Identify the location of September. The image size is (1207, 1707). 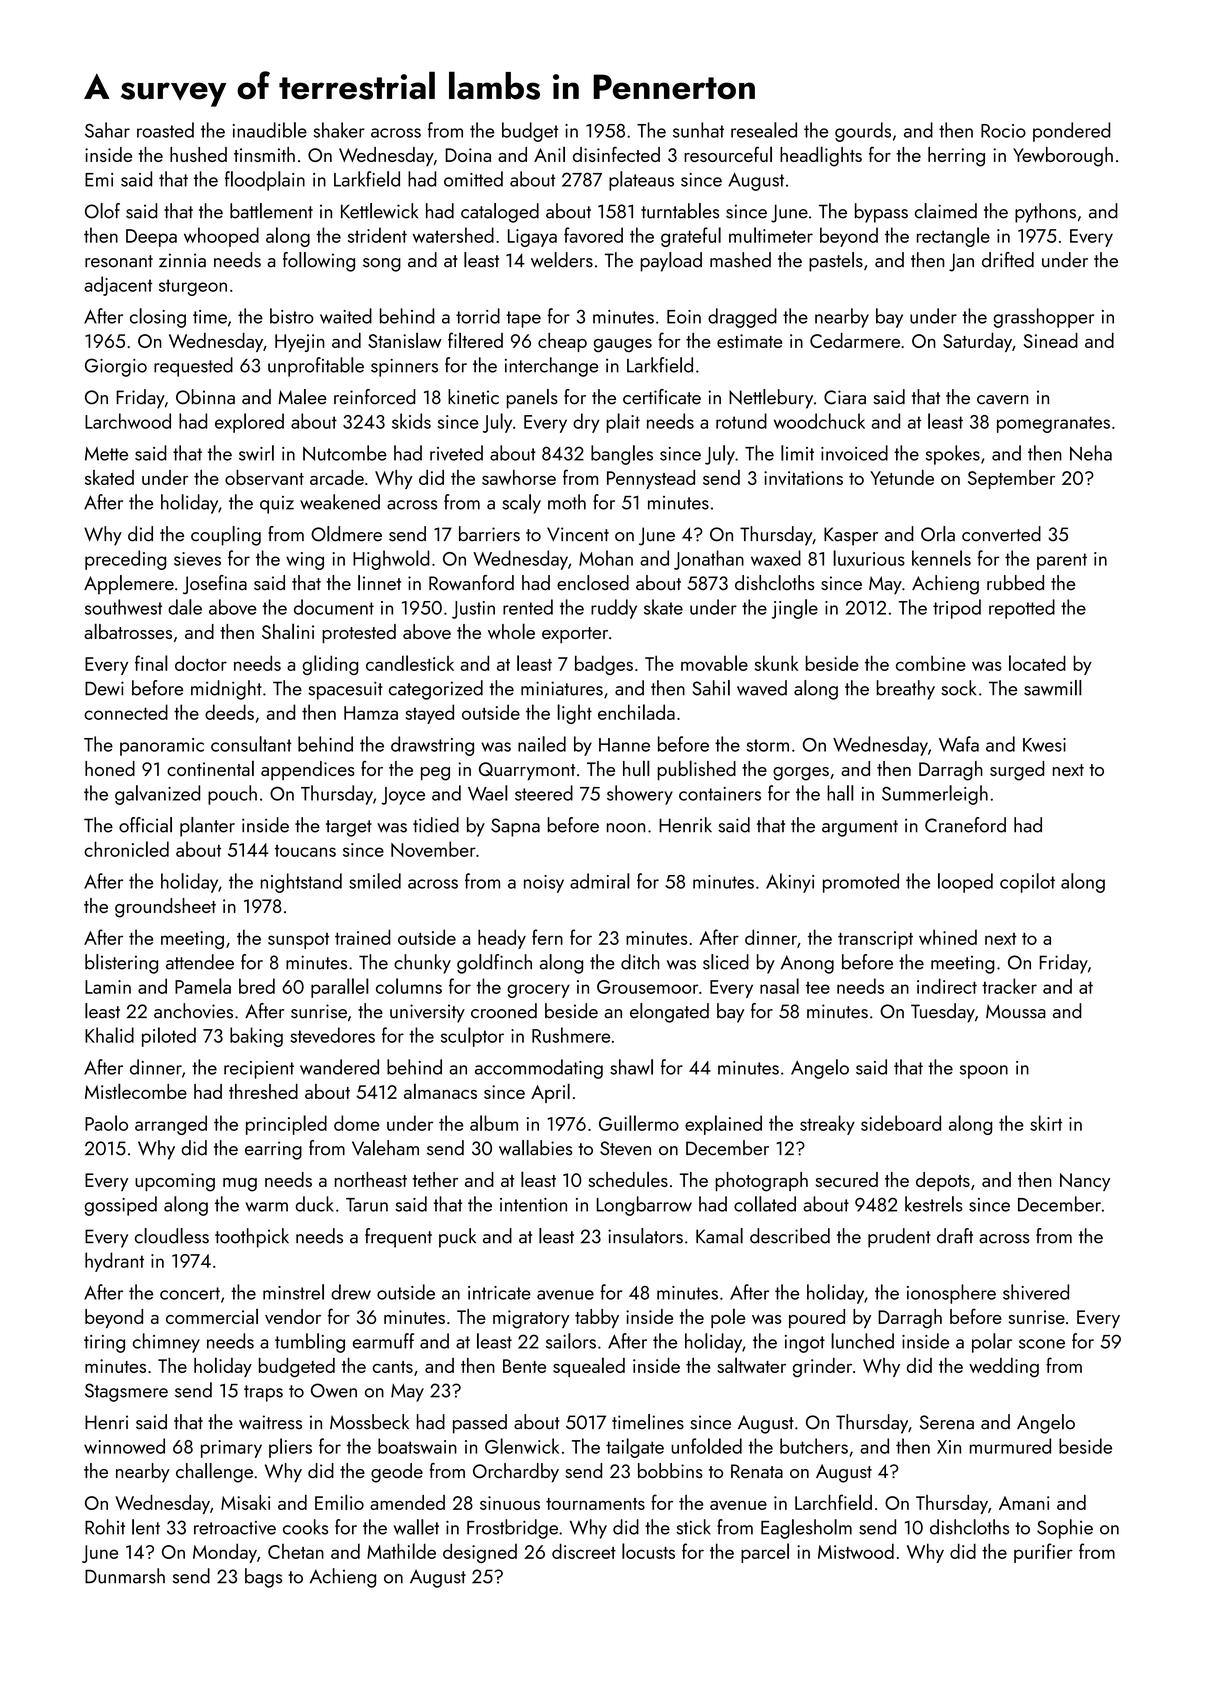
(1011, 479).
